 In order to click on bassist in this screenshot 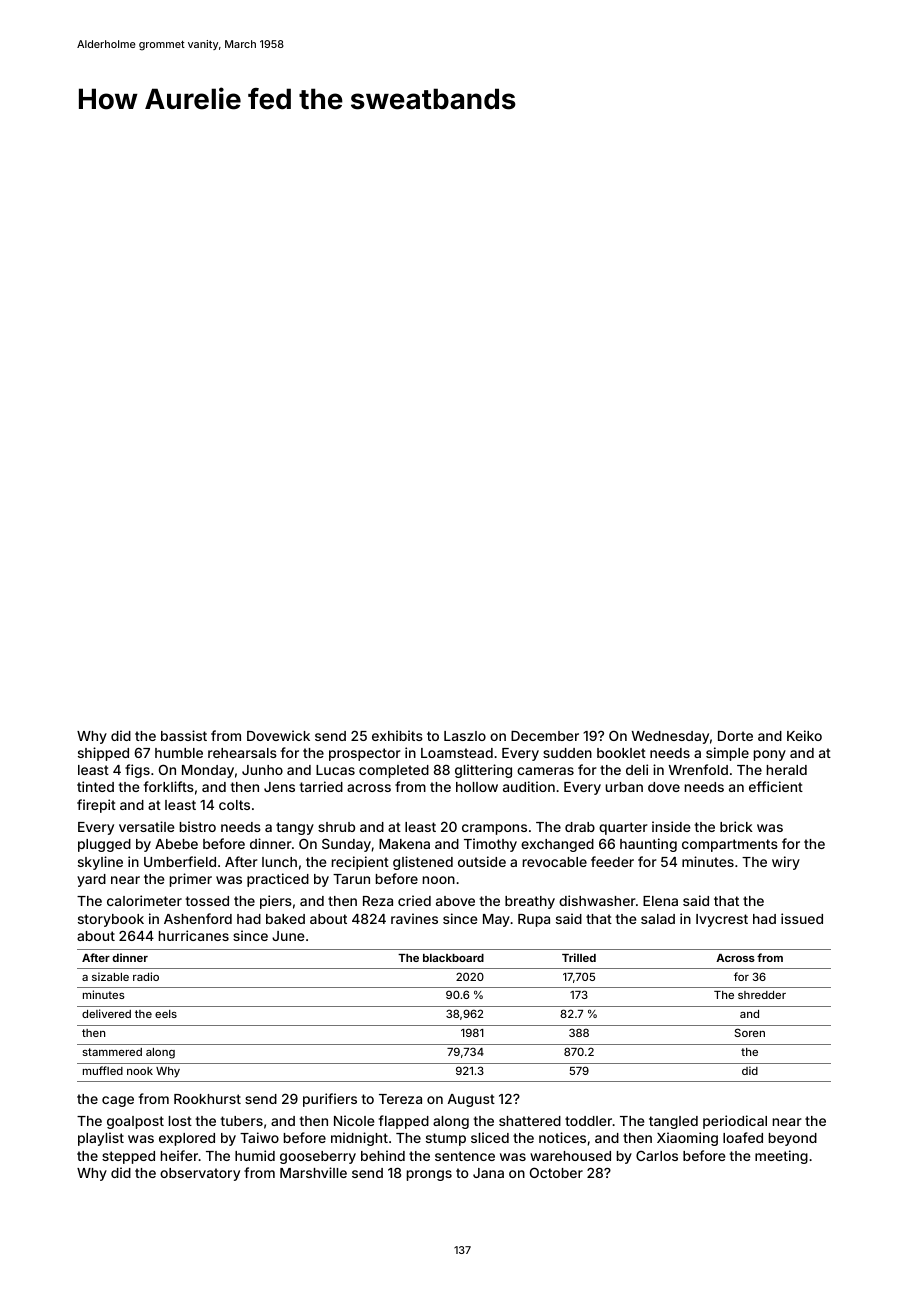, I will do `click(184, 735)`.
